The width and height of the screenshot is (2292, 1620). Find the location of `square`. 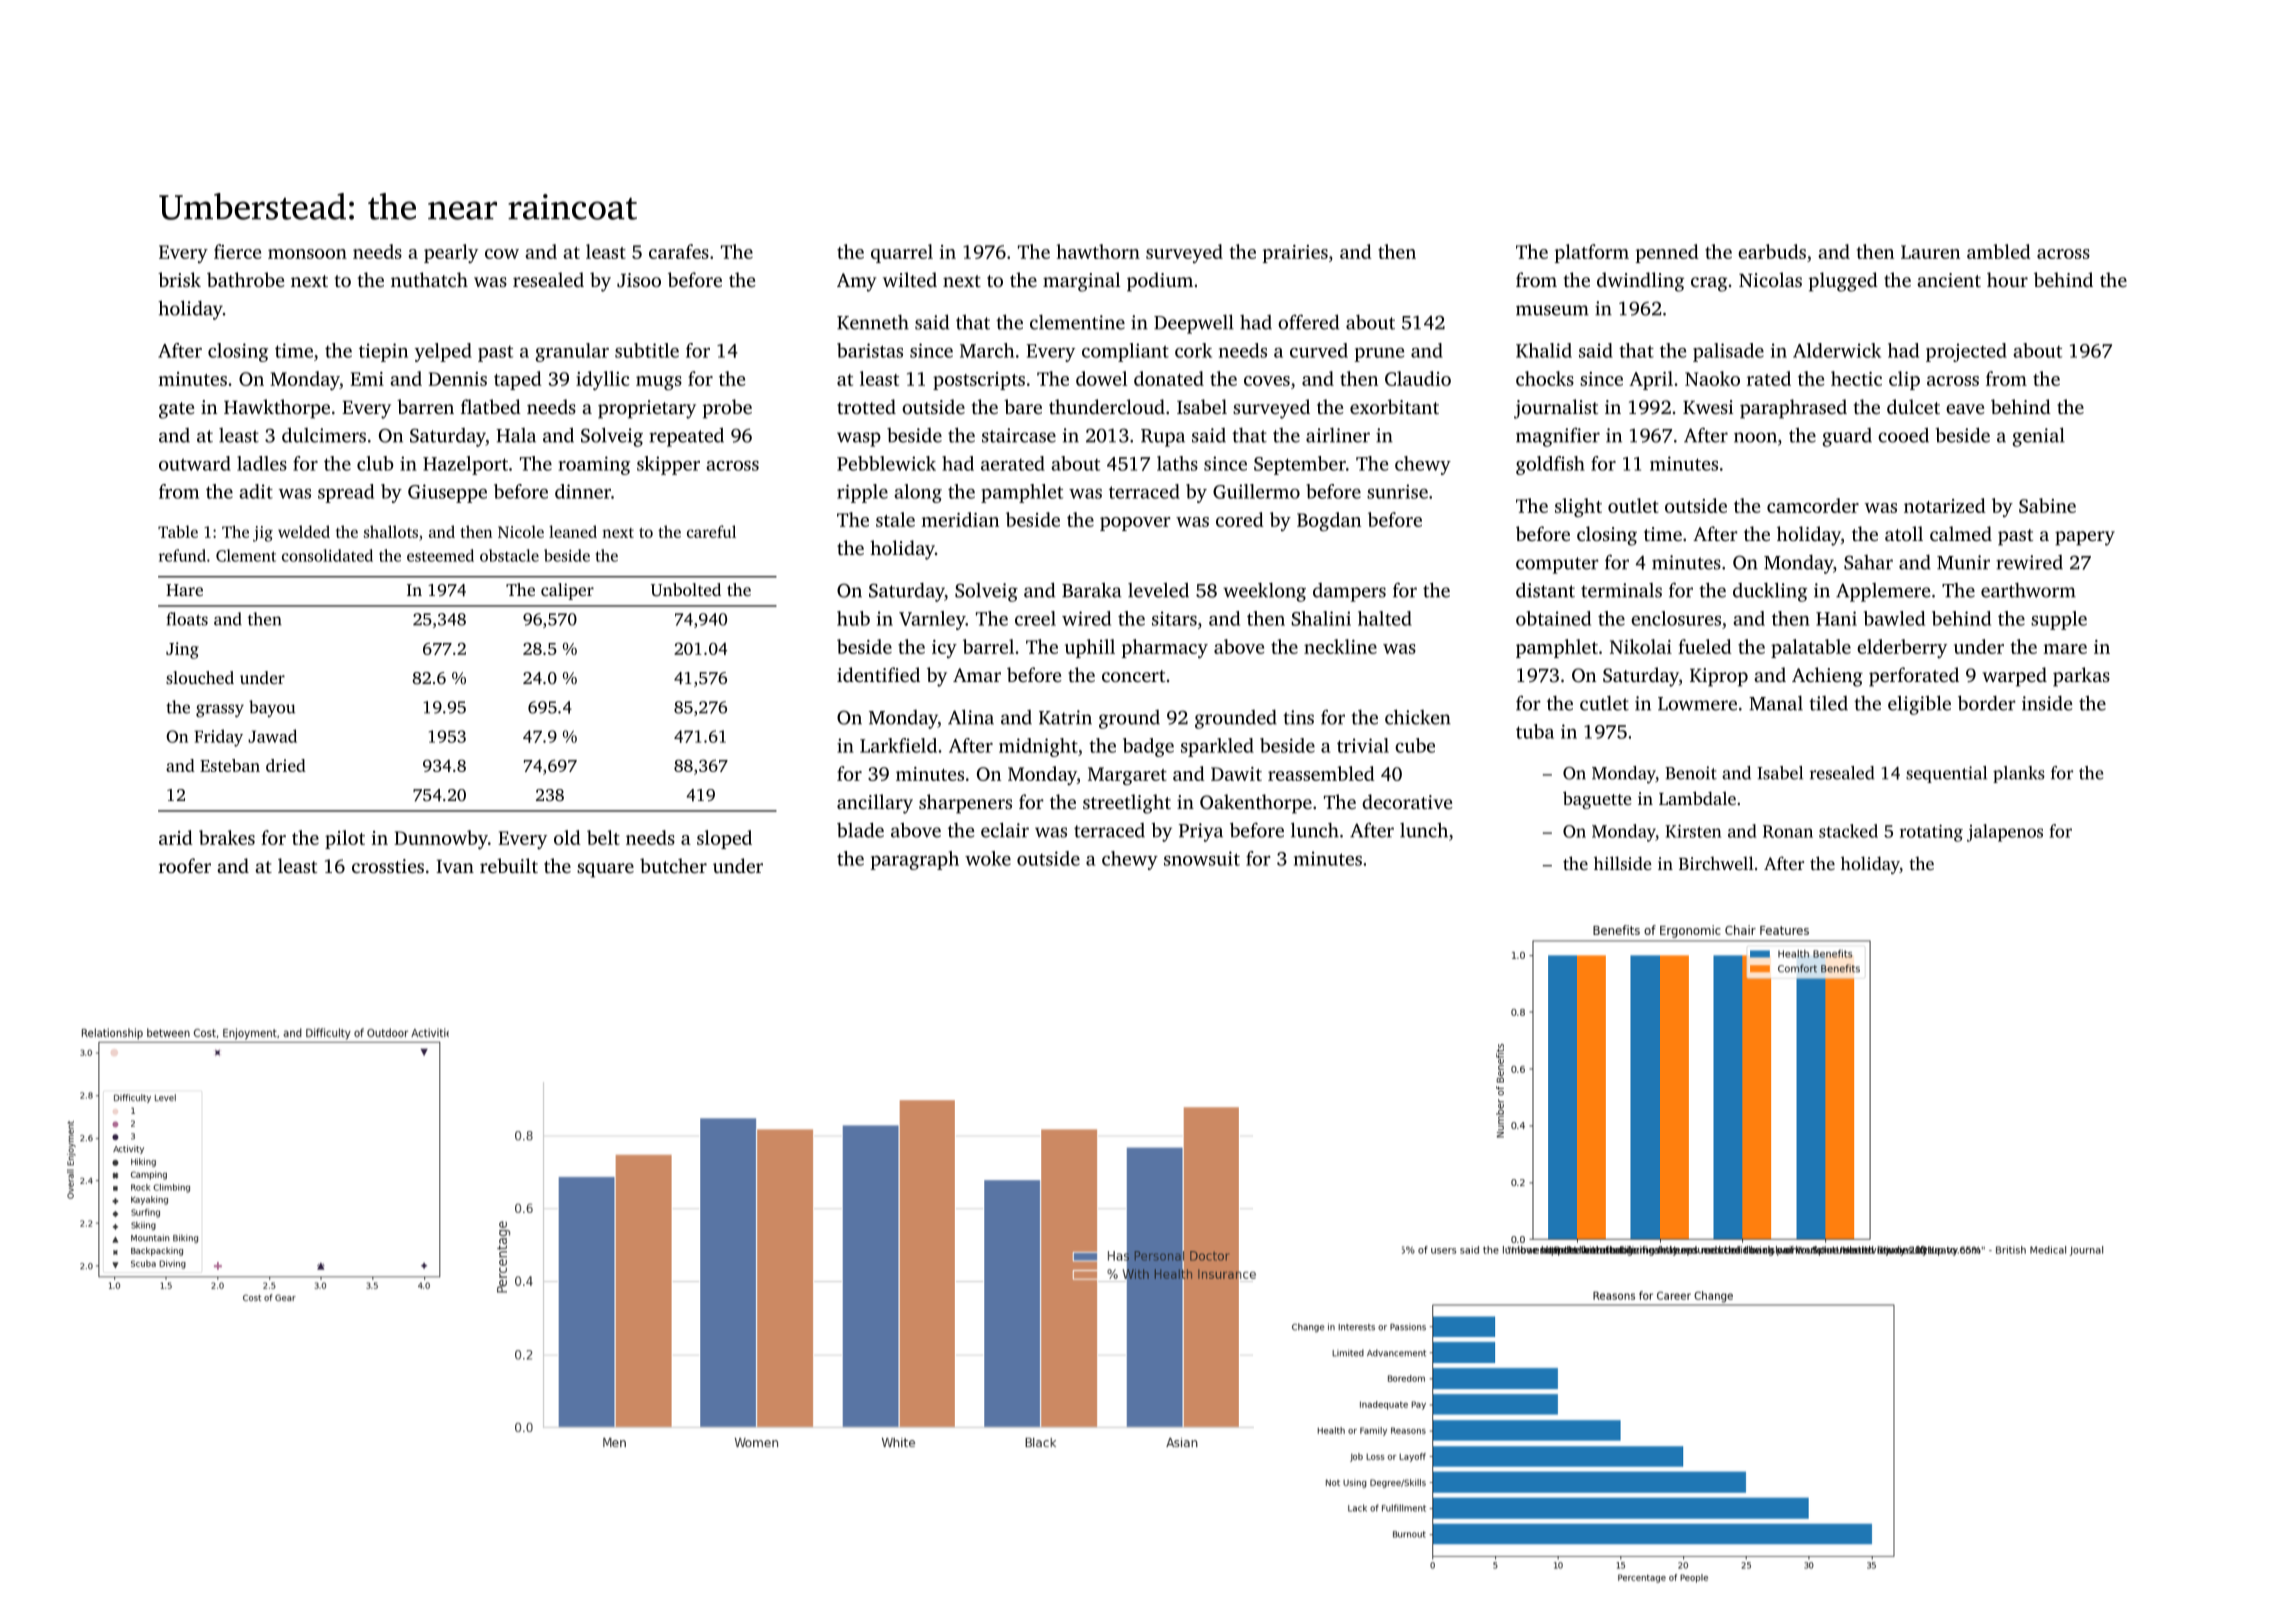

square is located at coordinates (605, 870).
